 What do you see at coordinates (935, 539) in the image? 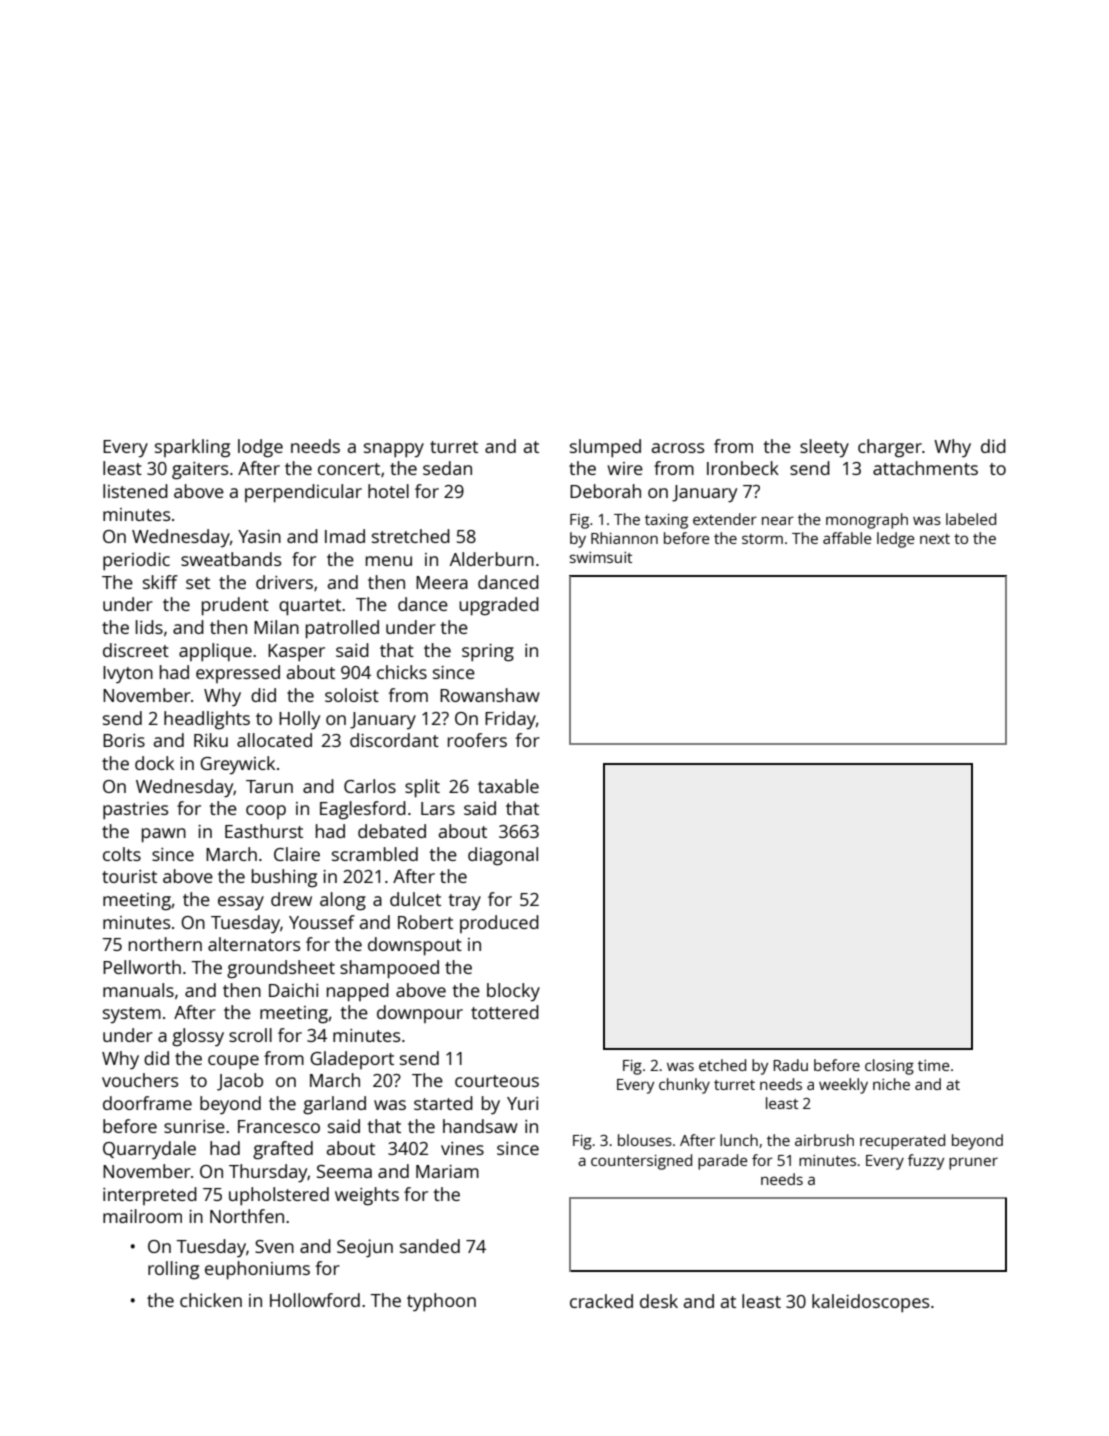
I see `next` at bounding box center [935, 539].
